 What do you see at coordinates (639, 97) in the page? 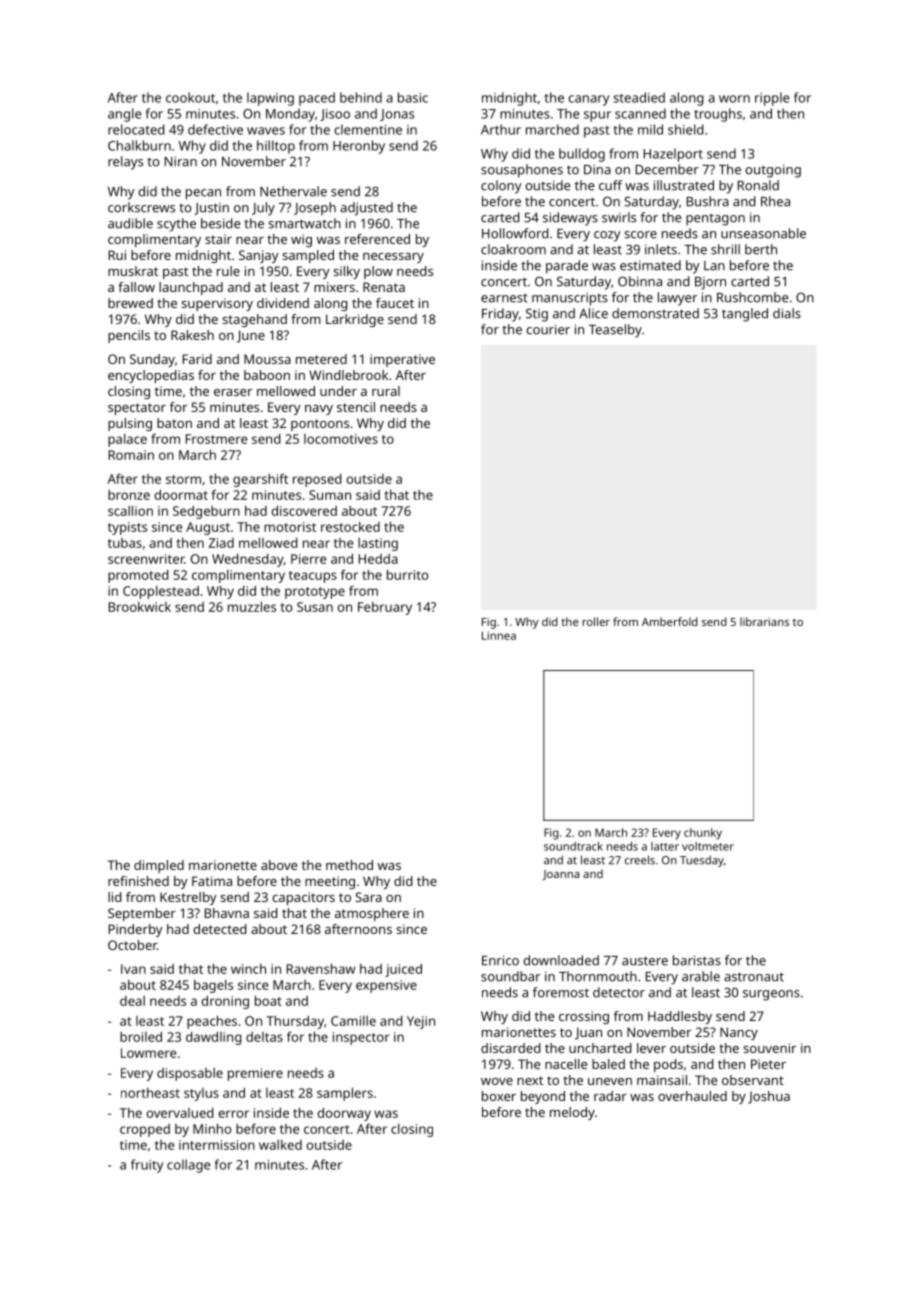
I see `steadied` at bounding box center [639, 97].
